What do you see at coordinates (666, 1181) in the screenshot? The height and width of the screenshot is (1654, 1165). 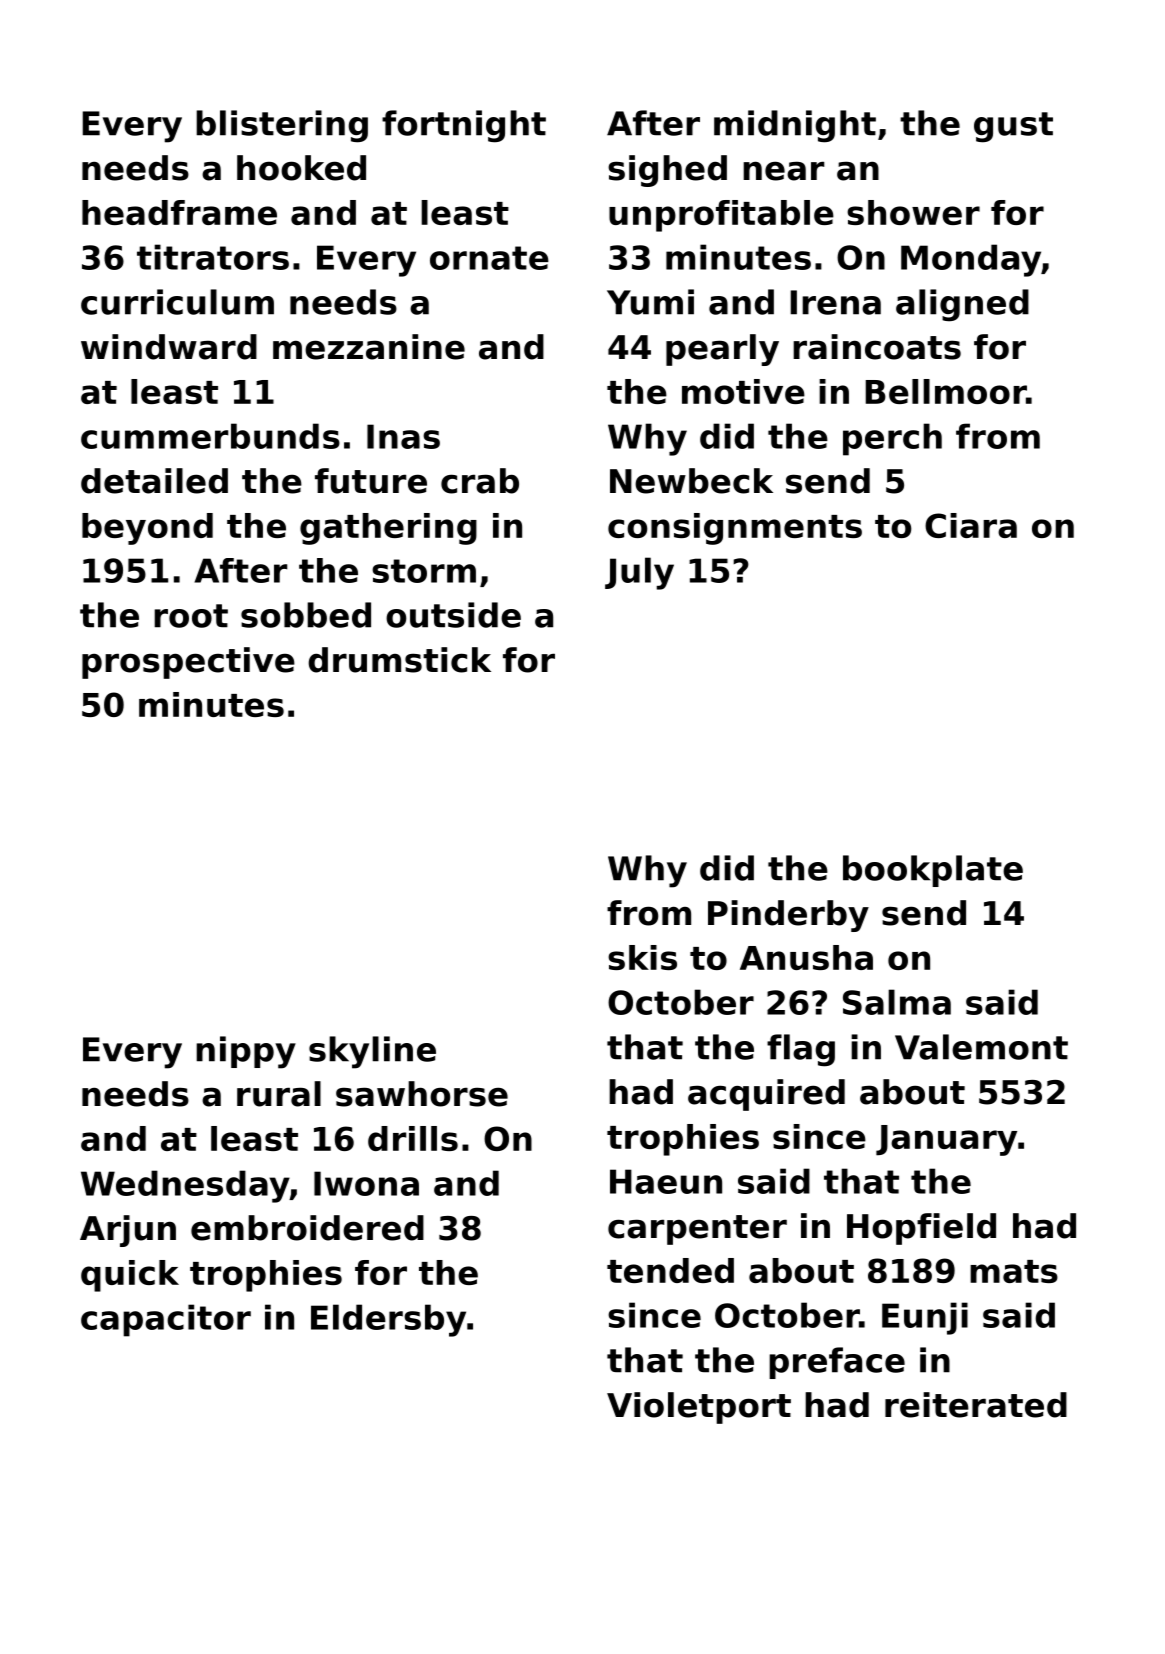 I see `Haeun` at bounding box center [666, 1181].
